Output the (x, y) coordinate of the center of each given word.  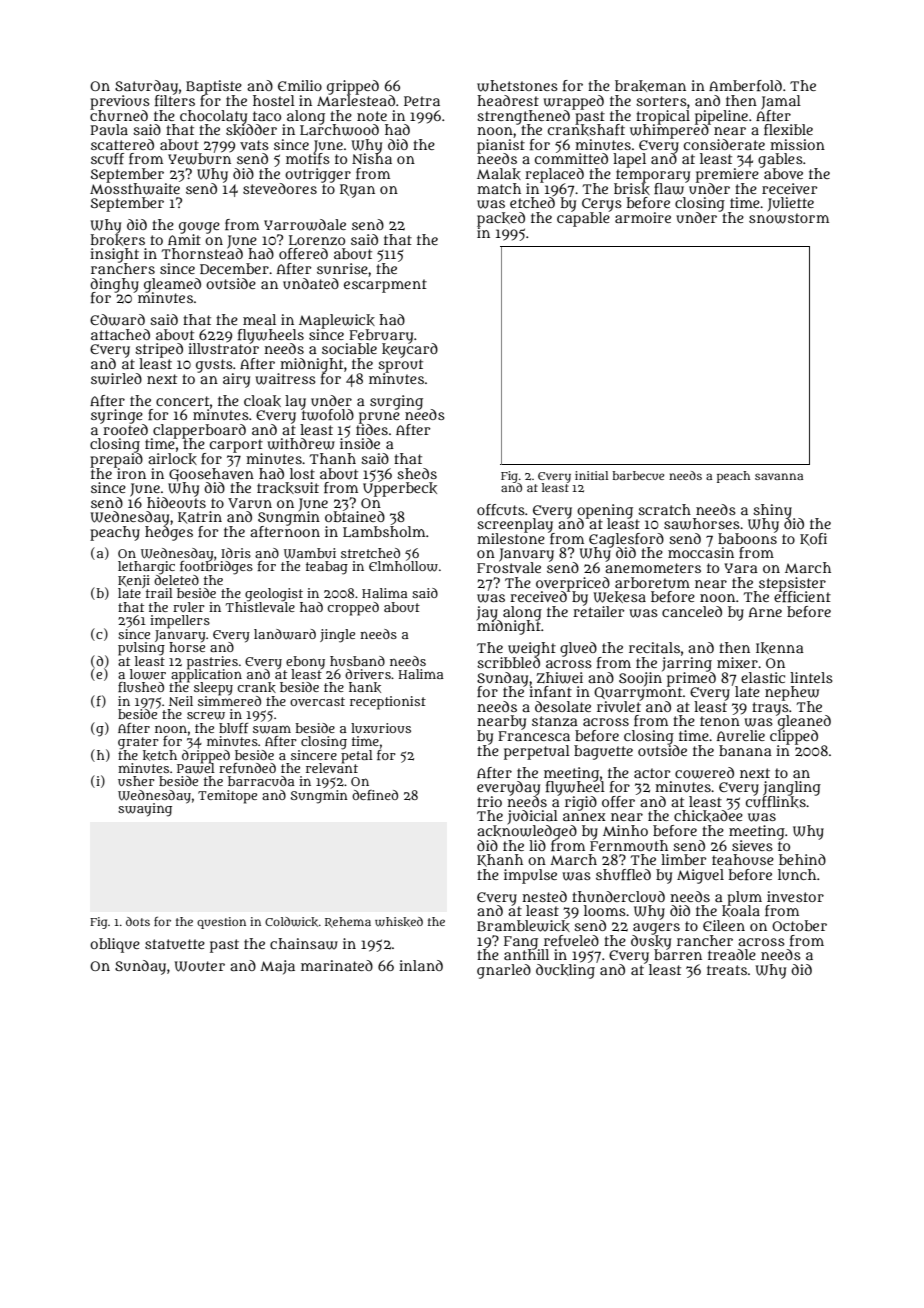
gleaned (803, 722)
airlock (172, 459)
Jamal (781, 102)
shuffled (623, 874)
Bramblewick (523, 926)
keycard (410, 350)
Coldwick (291, 922)
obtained (355, 516)
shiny (772, 511)
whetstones (517, 86)
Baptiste (214, 87)
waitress (285, 379)
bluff (233, 728)
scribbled (508, 662)
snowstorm (789, 218)
